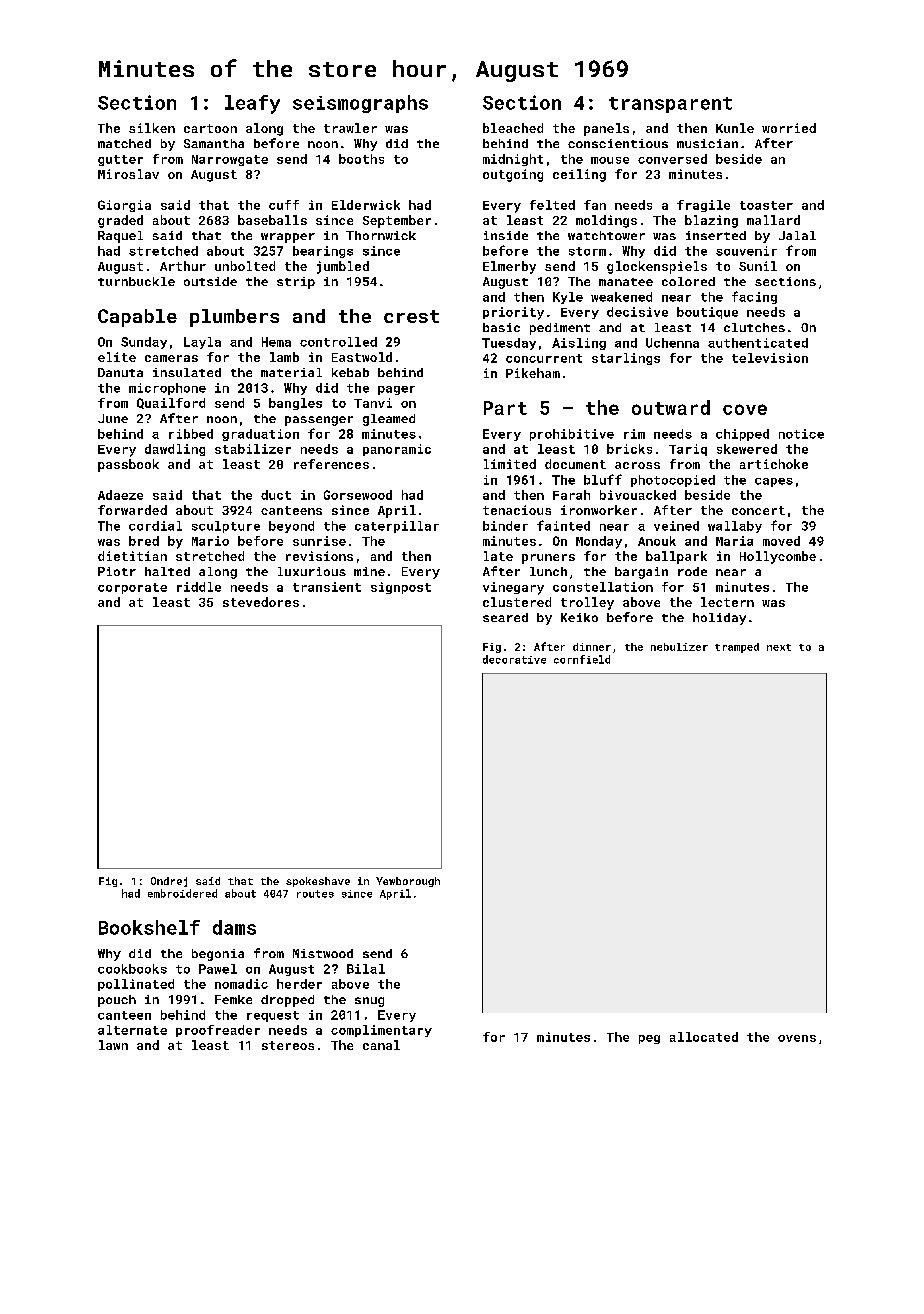 The height and width of the screenshot is (1314, 924). Describe the element at coordinates (408, 882) in the screenshot. I see `Yewborough` at that location.
